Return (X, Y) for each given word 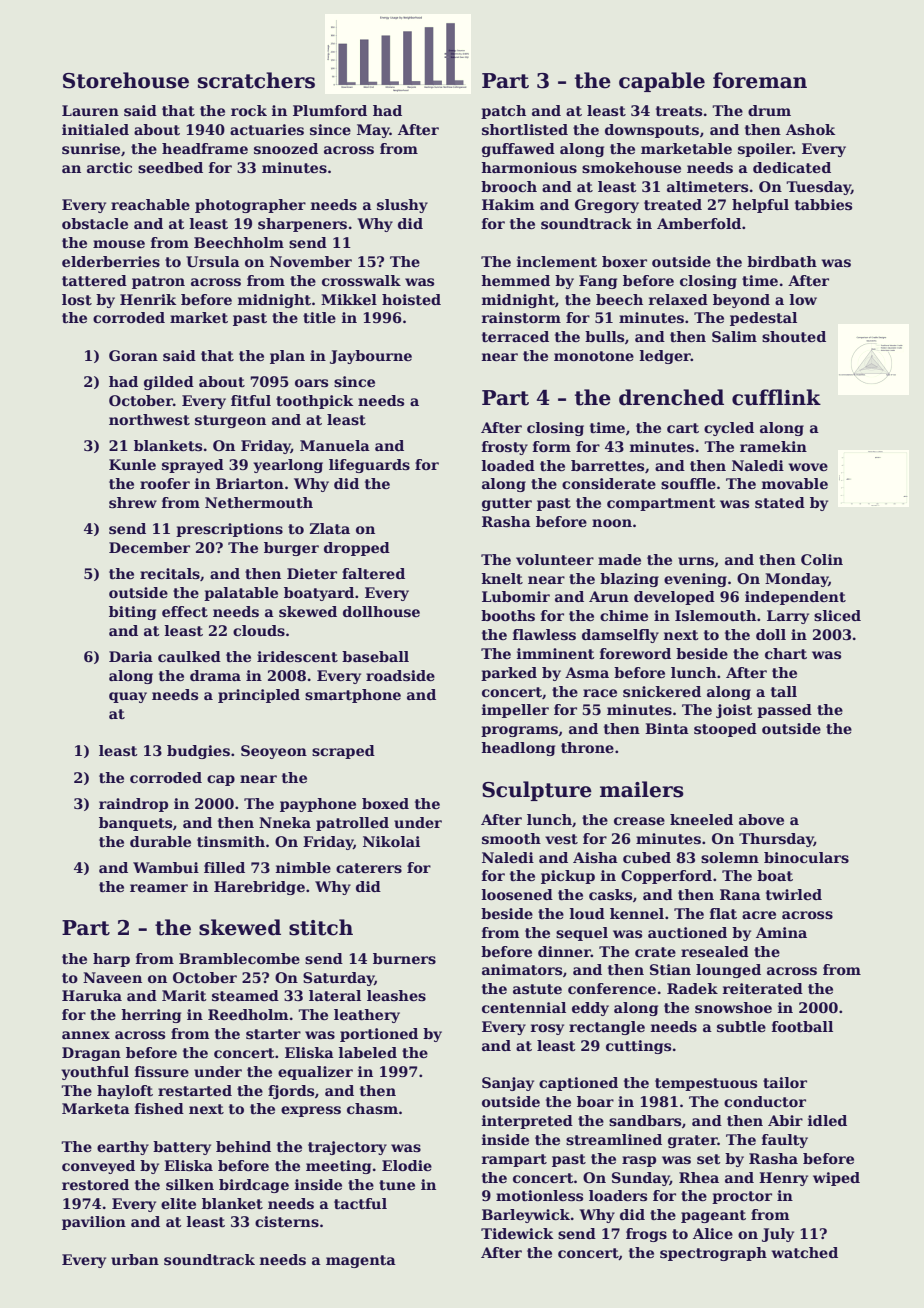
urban (135, 1259)
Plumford (330, 110)
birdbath (782, 261)
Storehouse (126, 80)
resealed (715, 951)
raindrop (133, 805)
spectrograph (713, 1254)
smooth (511, 838)
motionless (539, 1195)
